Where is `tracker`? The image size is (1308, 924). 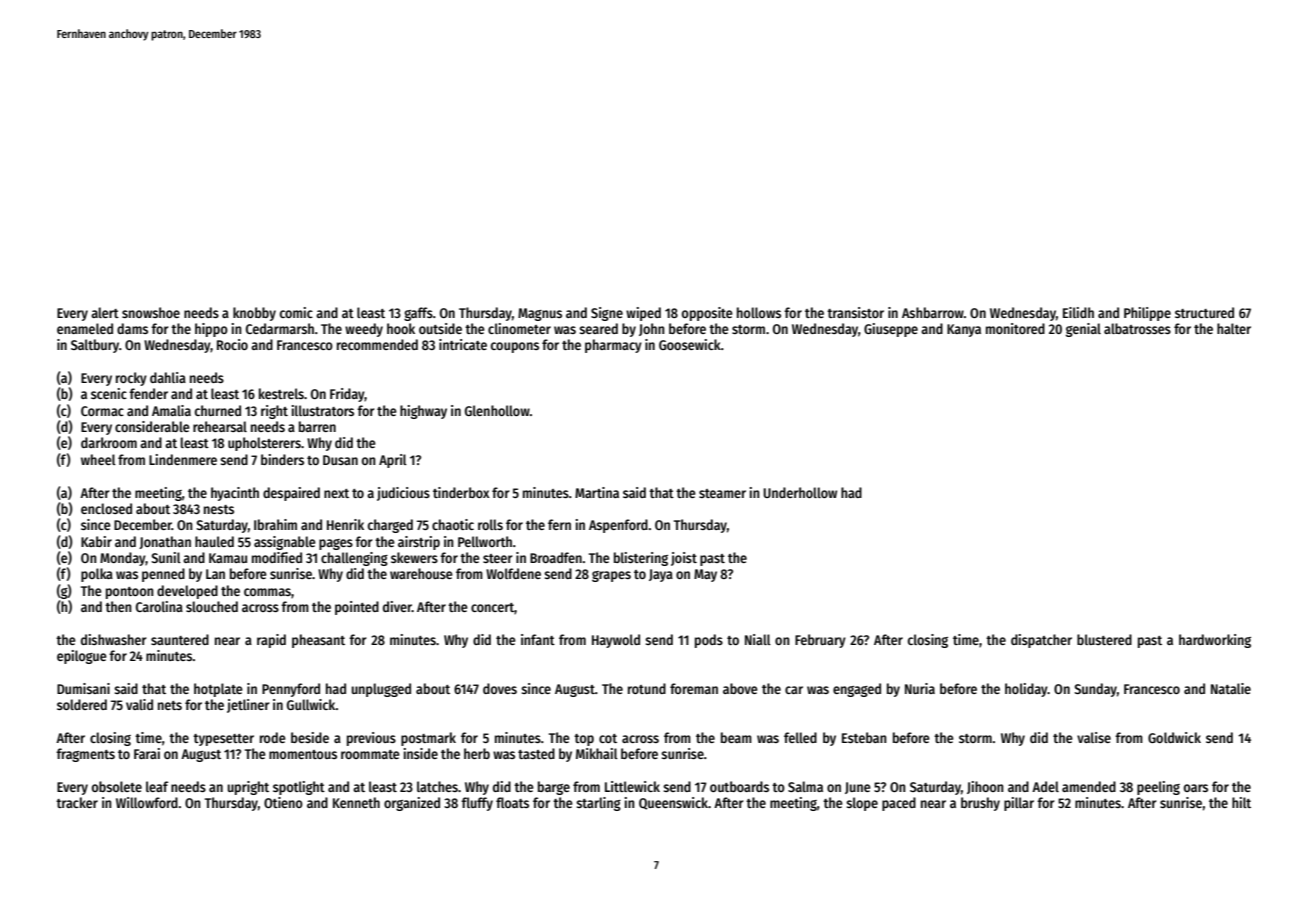
tracker is located at coordinates (77, 802).
